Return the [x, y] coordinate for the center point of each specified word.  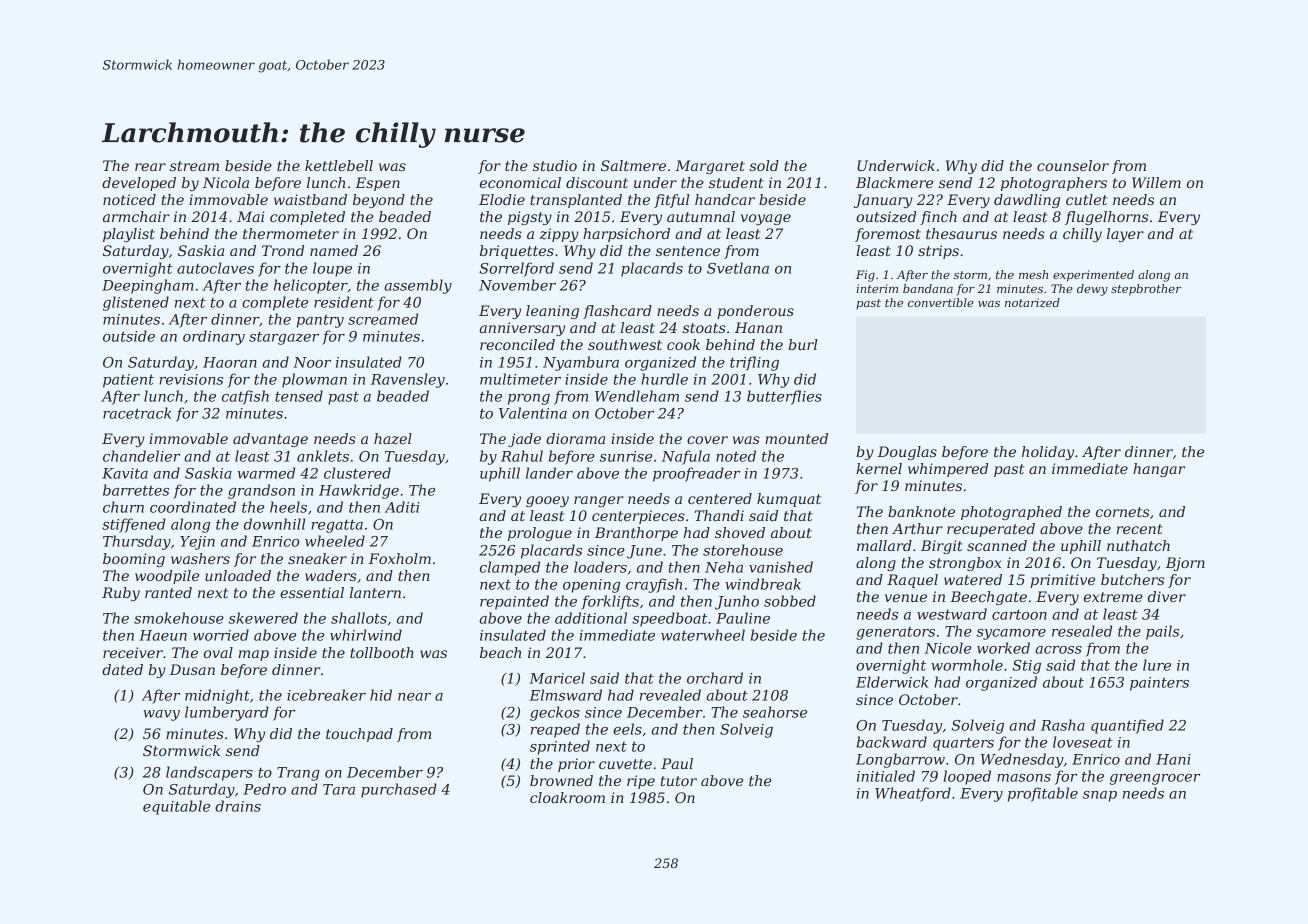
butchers [1132, 579]
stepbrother [1146, 290]
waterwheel [703, 635]
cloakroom [567, 797]
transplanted [576, 201]
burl [802, 344]
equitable [176, 807]
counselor [1073, 165]
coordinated [193, 507]
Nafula [686, 457]
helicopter [310, 286]
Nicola [226, 182]
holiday [1048, 453]
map [253, 655]
